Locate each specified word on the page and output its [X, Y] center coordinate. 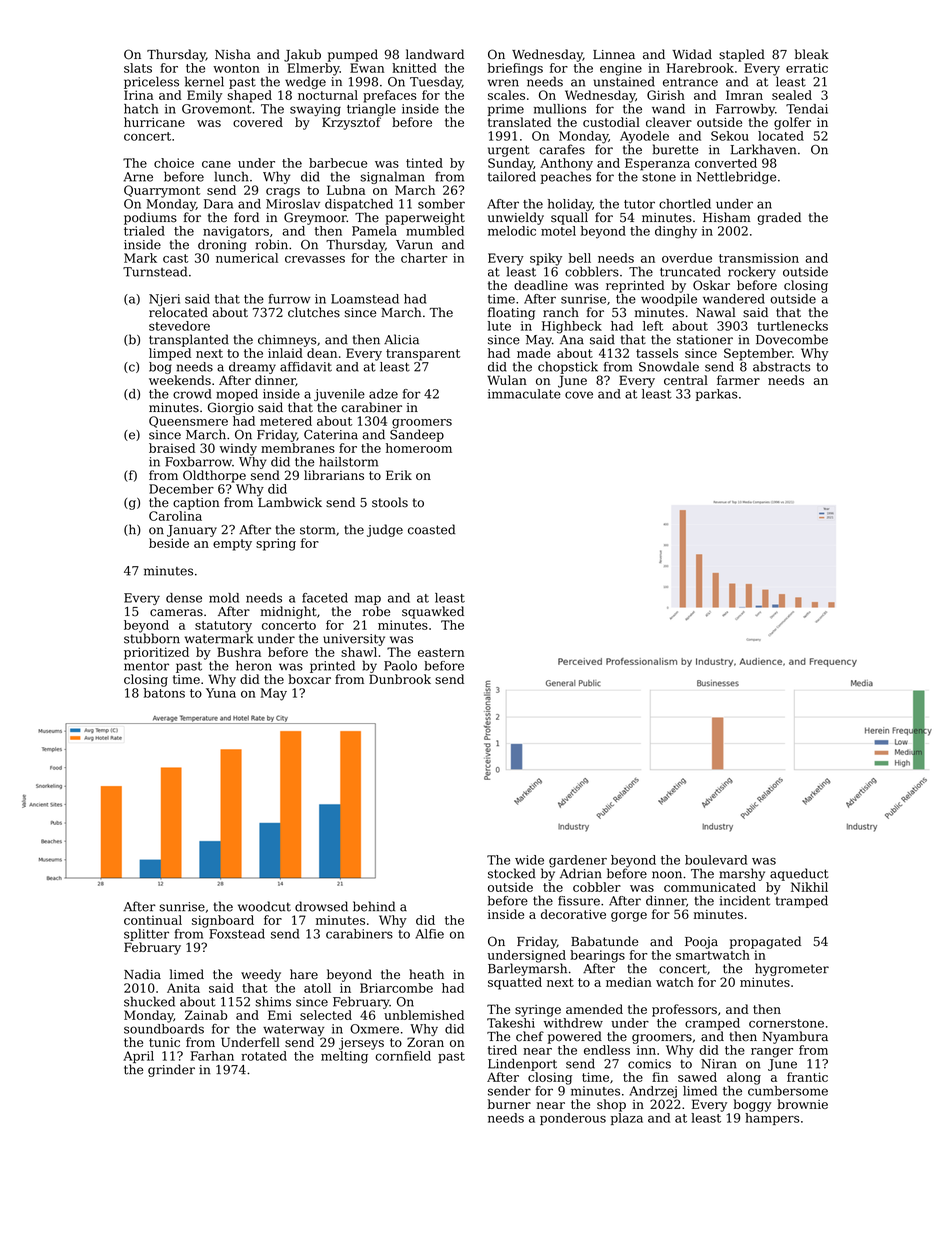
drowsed [321, 906]
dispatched [359, 205]
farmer [738, 380]
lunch [231, 176]
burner [509, 1104]
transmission [759, 258]
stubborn [152, 638]
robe [376, 611]
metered [286, 421]
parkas [717, 395]
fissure [579, 901]
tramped [802, 901]
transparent [423, 355]
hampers [772, 1119]
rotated [264, 1056]
